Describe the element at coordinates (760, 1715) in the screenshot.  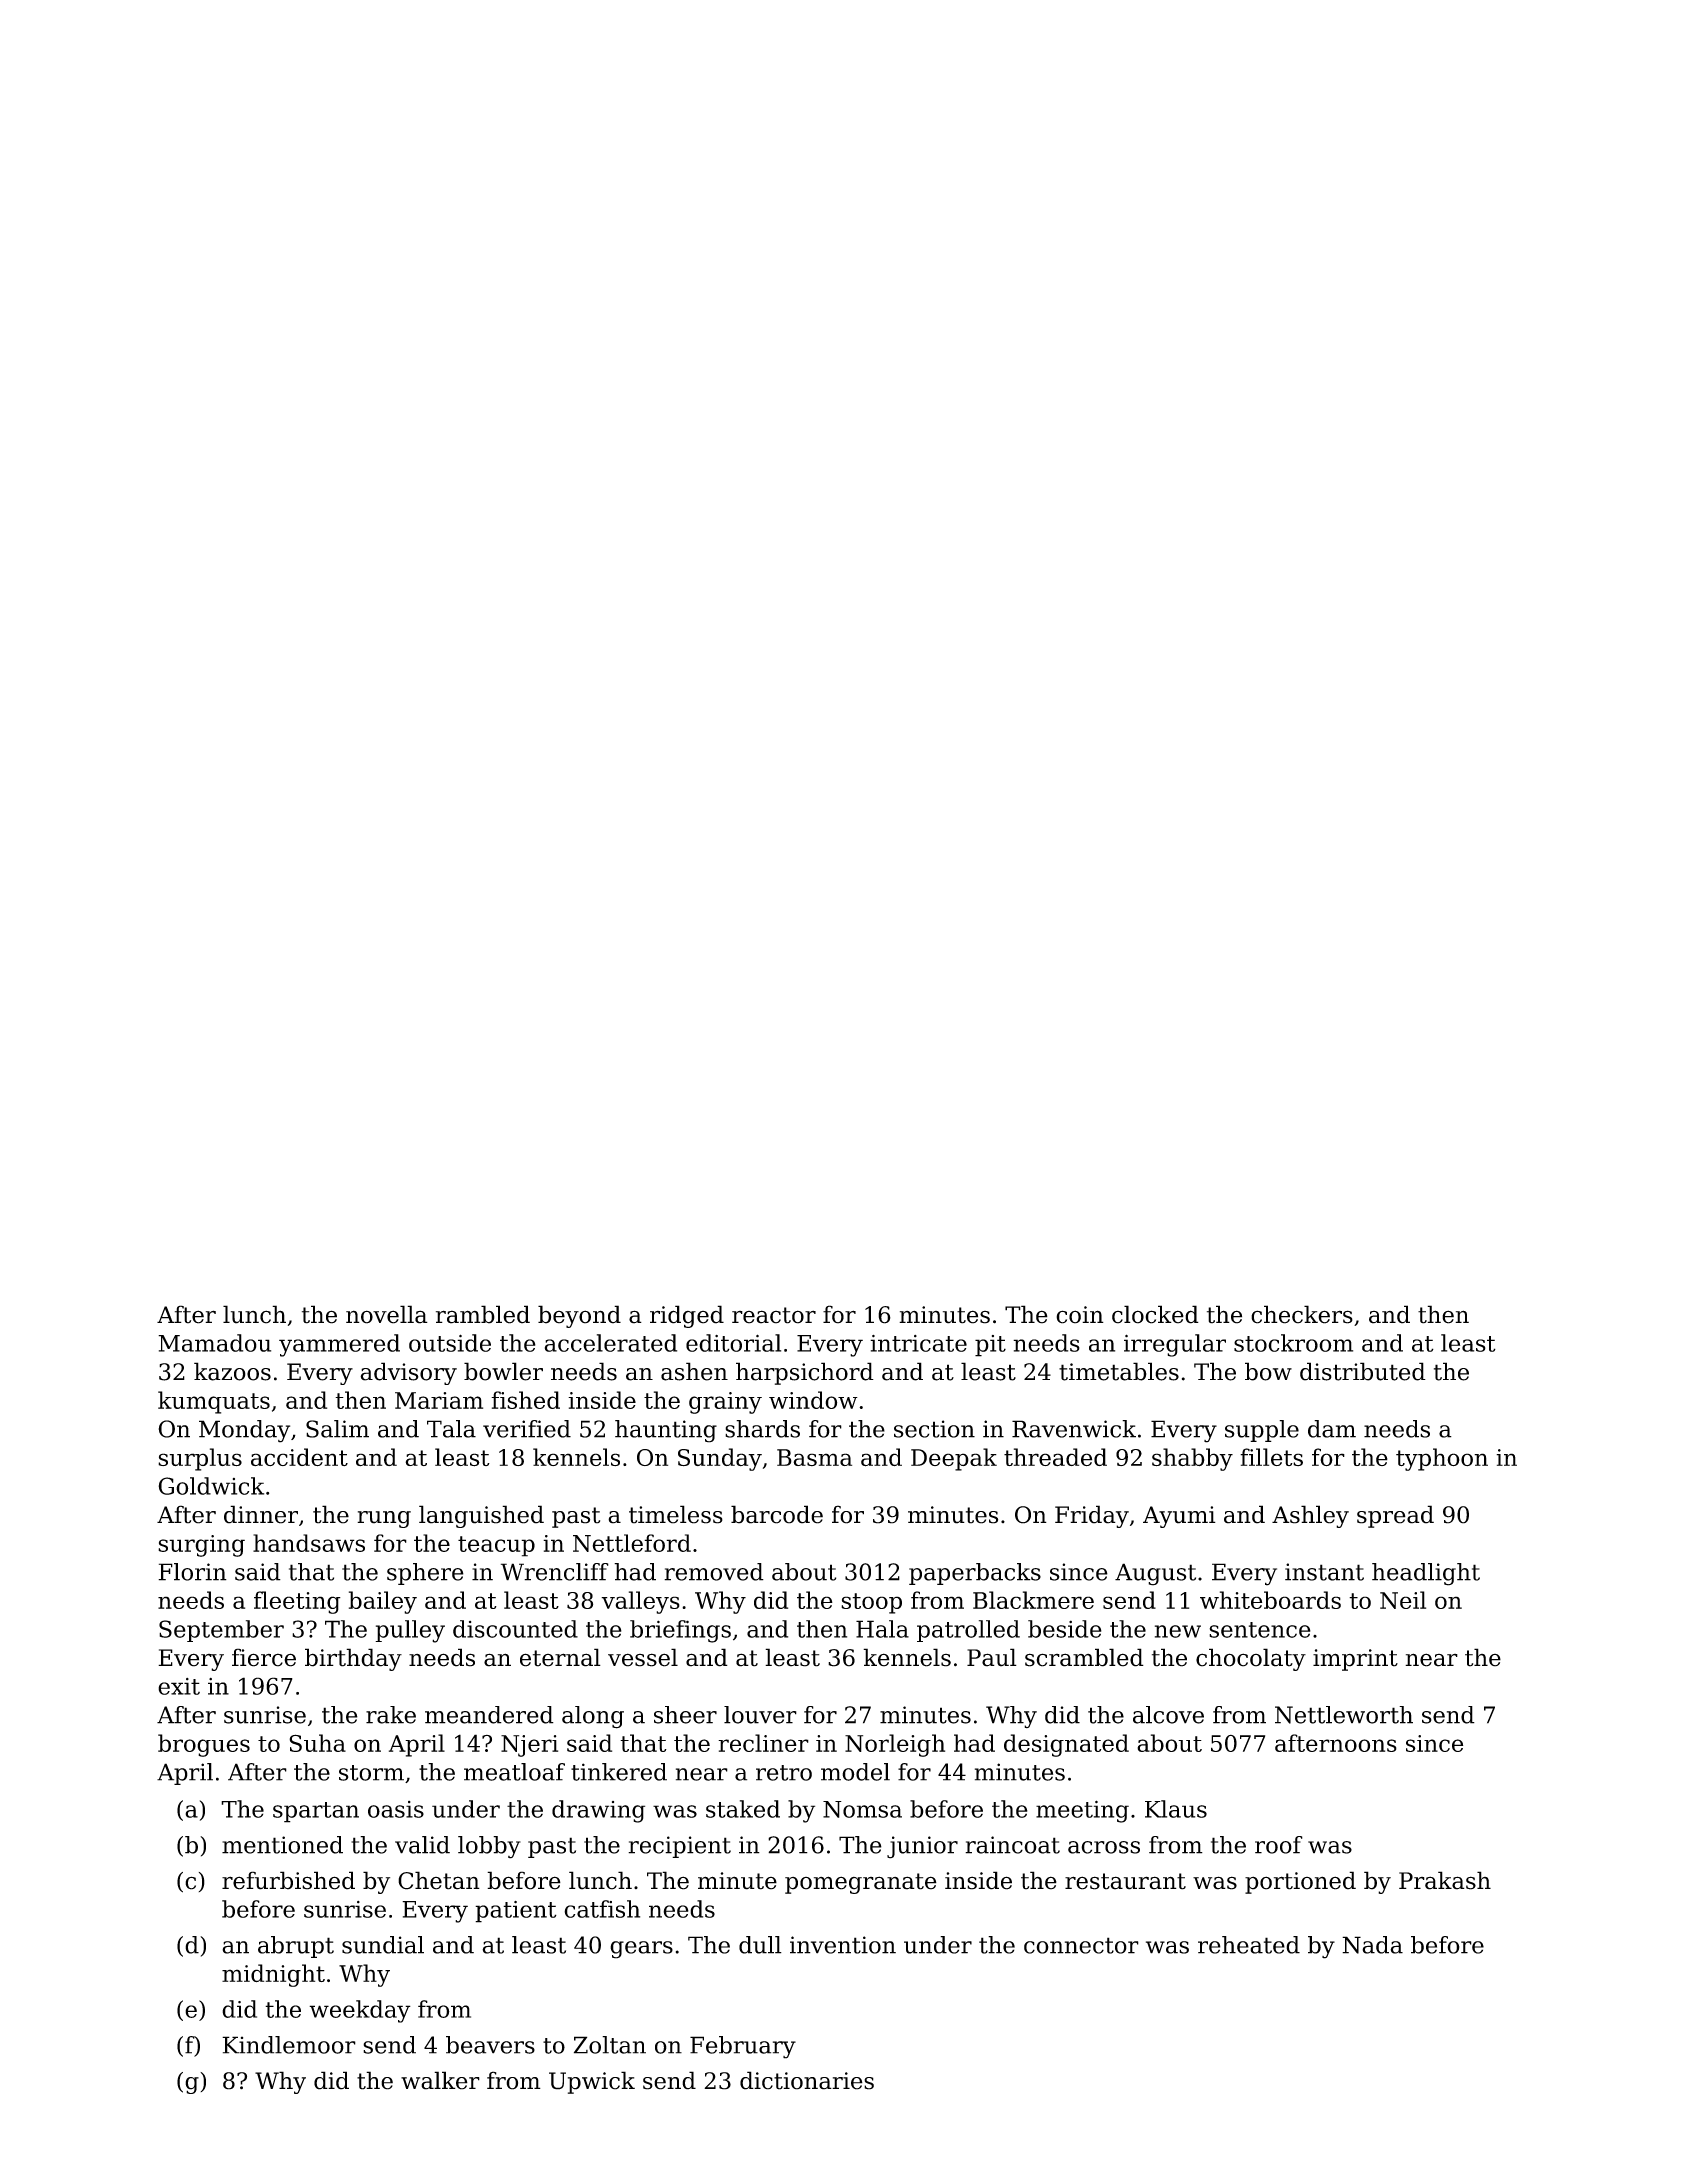
I see `louver` at that location.
